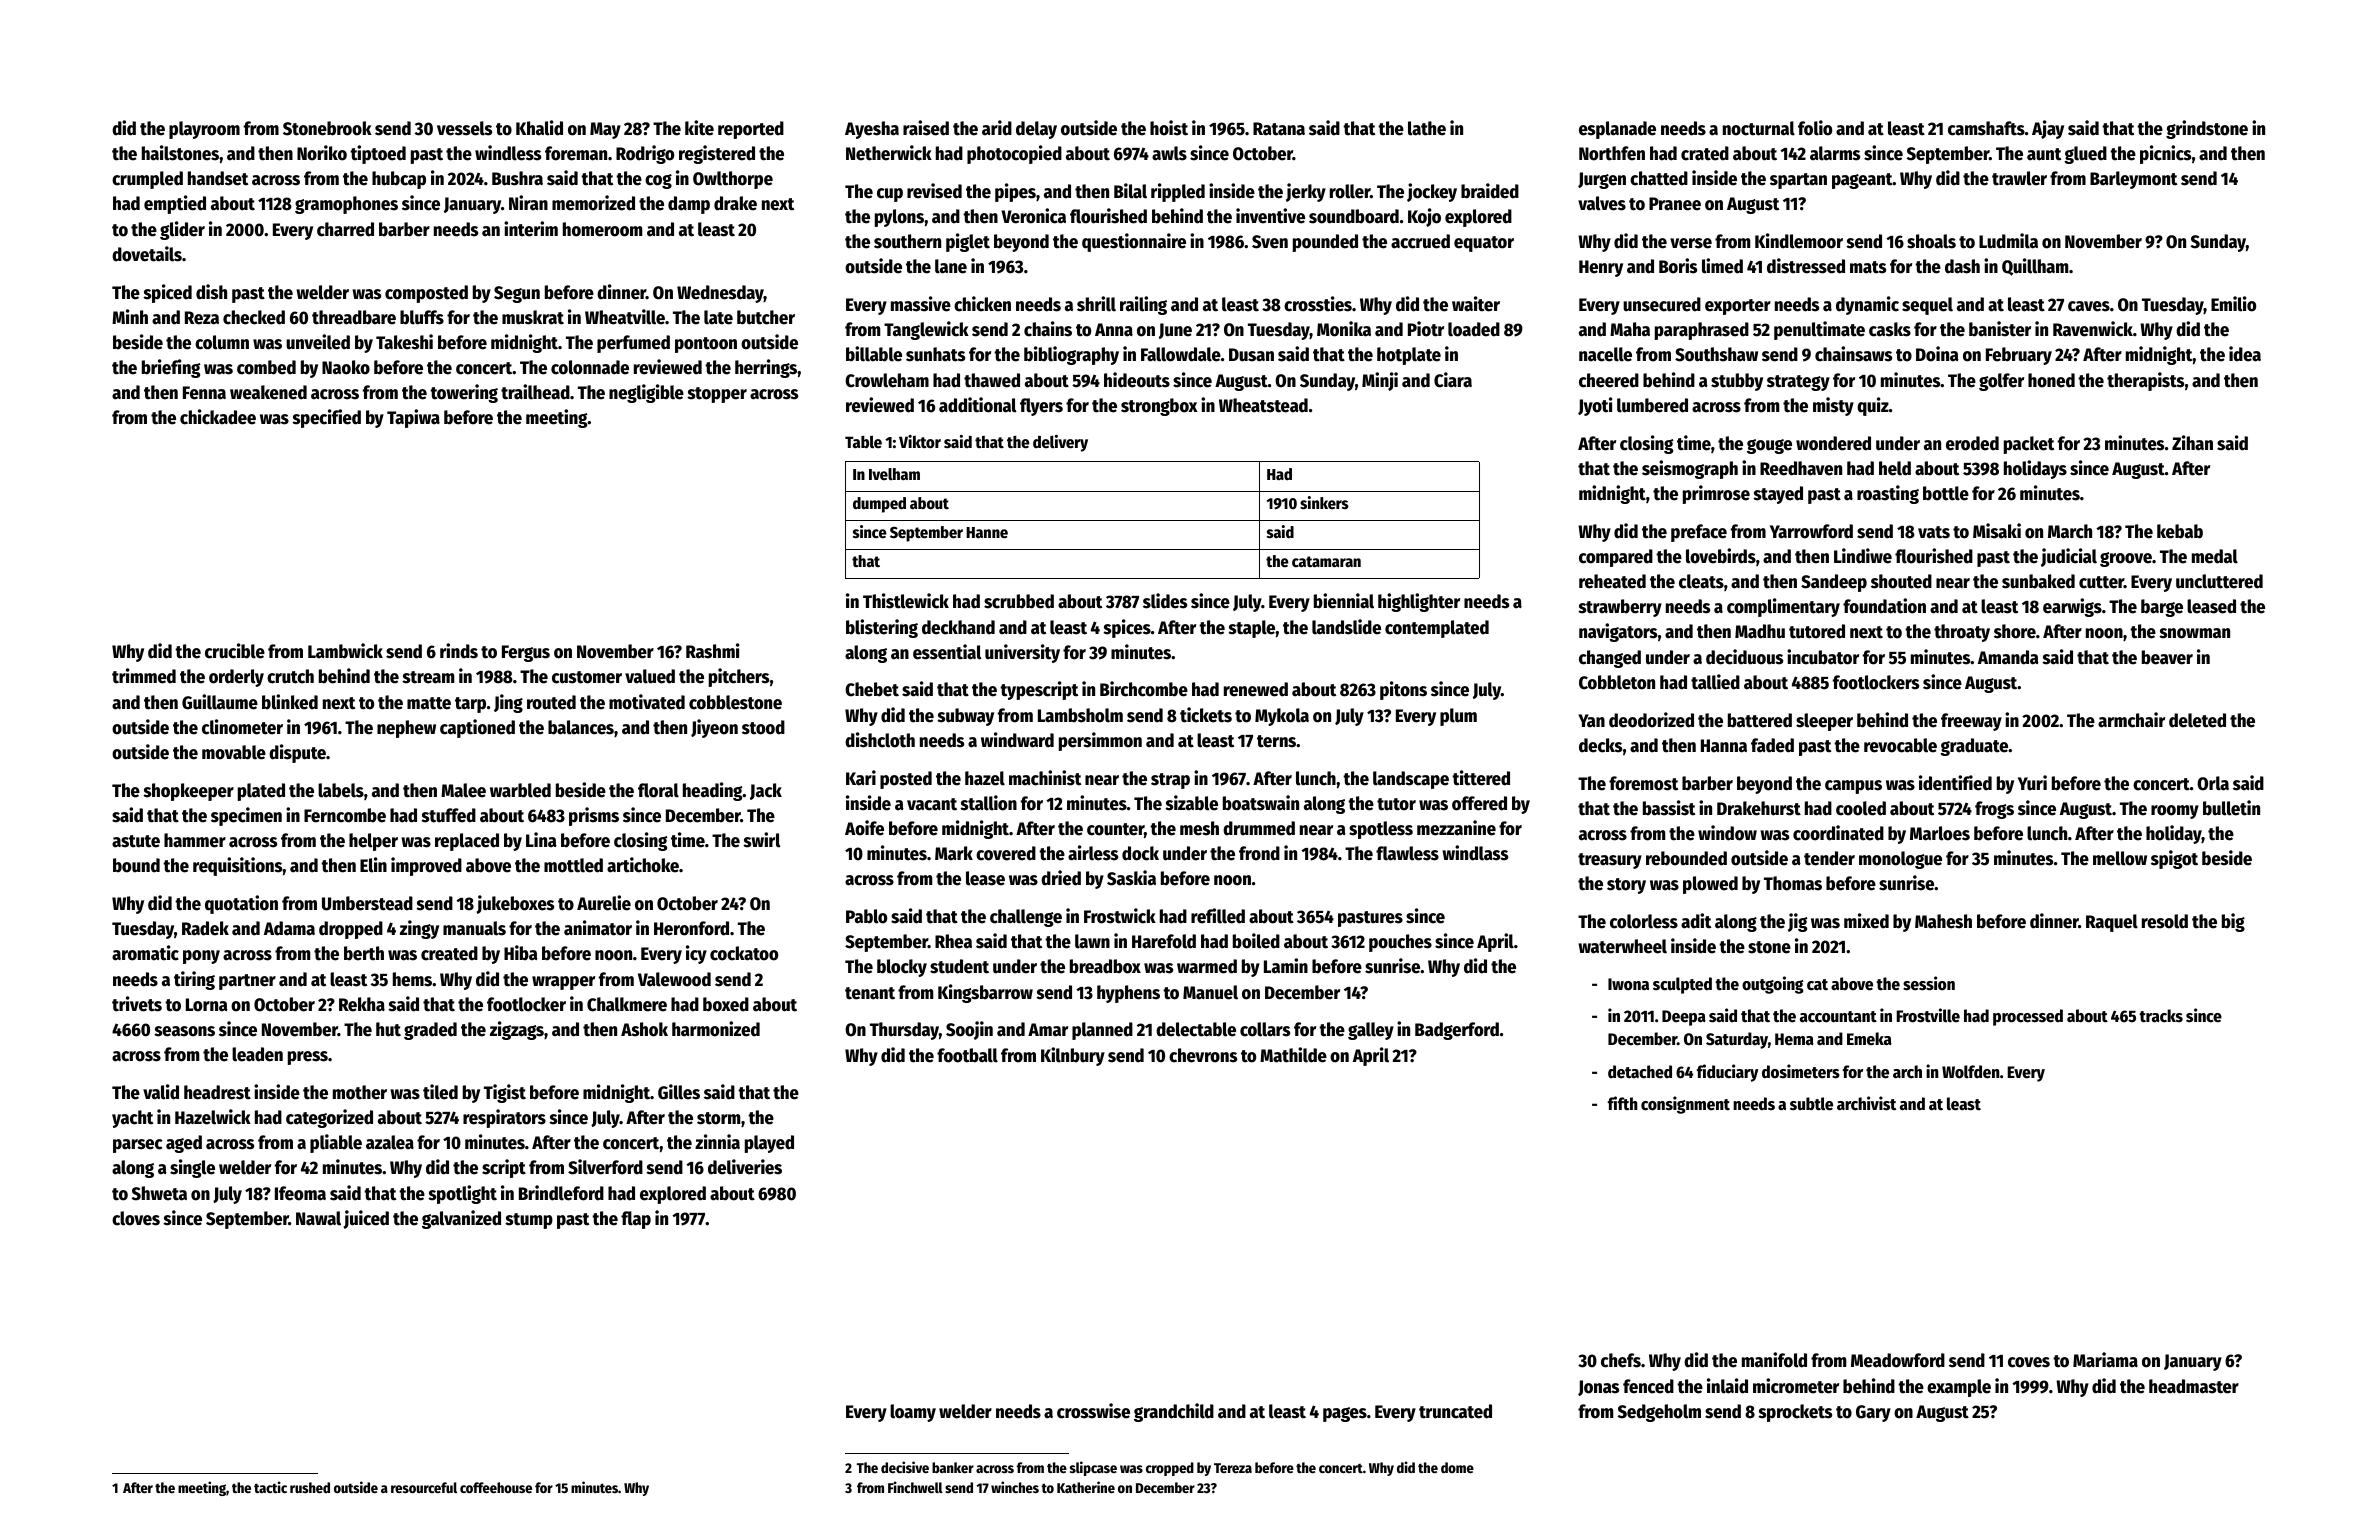  I want to click on picnics, so click(2165, 154).
